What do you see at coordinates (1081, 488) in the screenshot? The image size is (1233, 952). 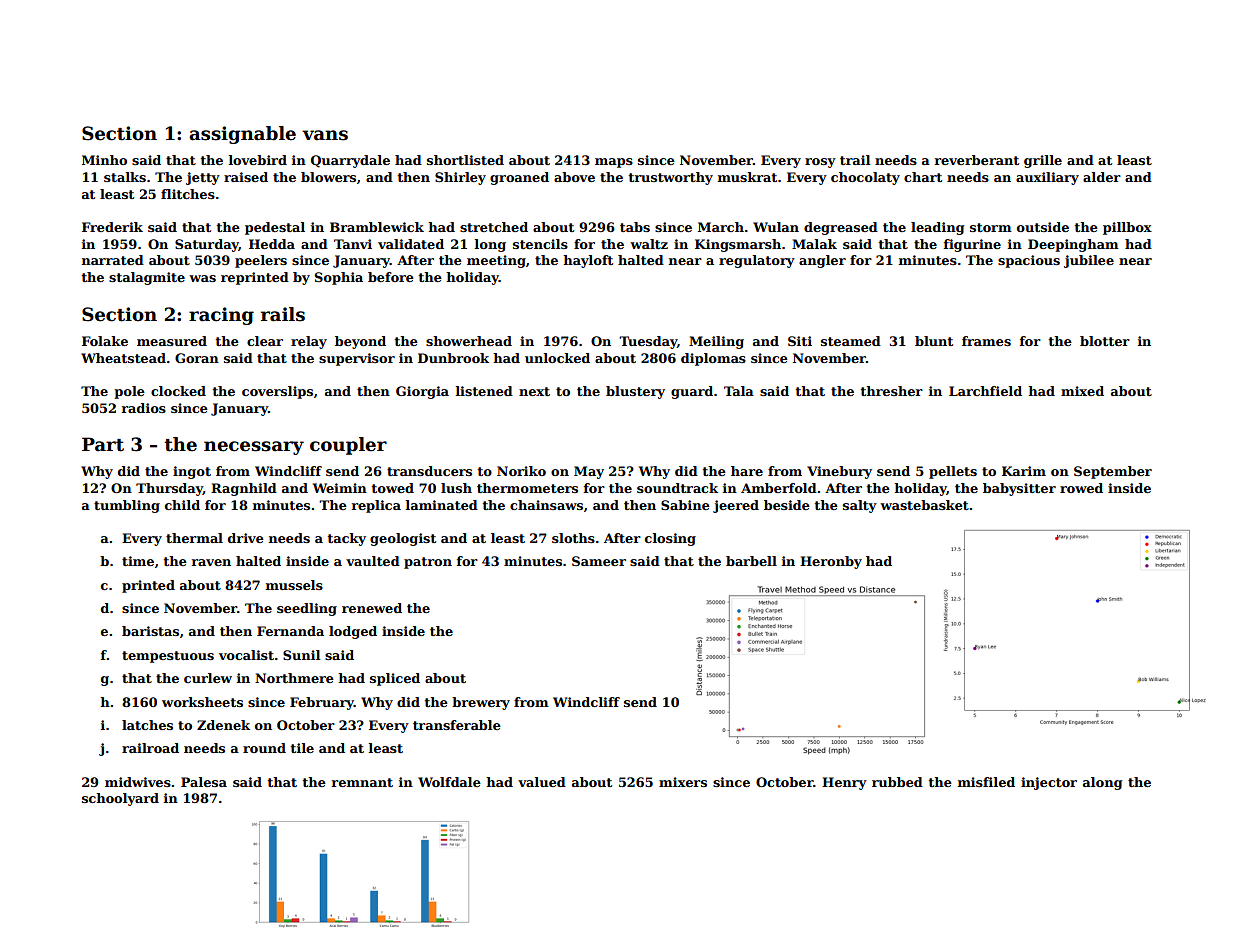 I see `rowed` at bounding box center [1081, 488].
